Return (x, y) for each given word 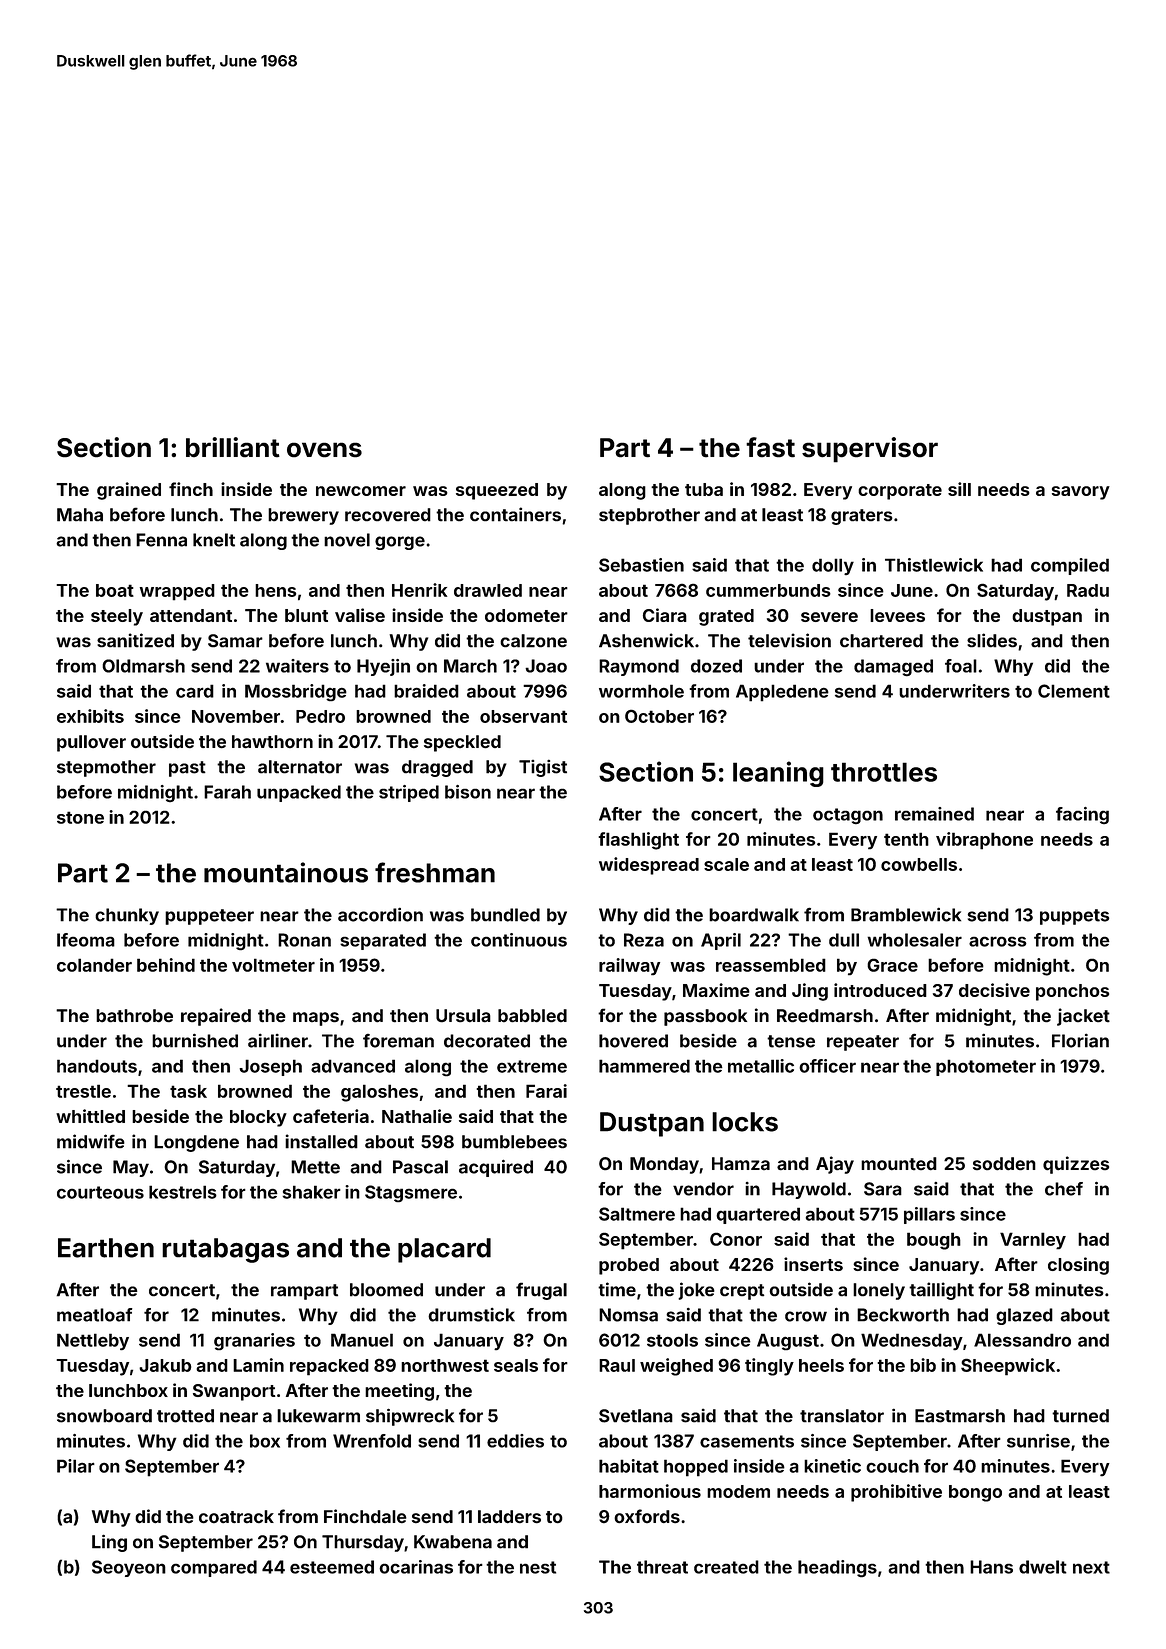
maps (316, 1019)
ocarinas (416, 1567)
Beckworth (903, 1315)
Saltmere (637, 1214)
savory (1081, 493)
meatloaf (94, 1315)
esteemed (332, 1567)
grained (129, 491)
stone (80, 817)
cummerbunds (768, 590)
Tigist (543, 768)
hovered (633, 1041)
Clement (1074, 691)
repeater (863, 1043)
